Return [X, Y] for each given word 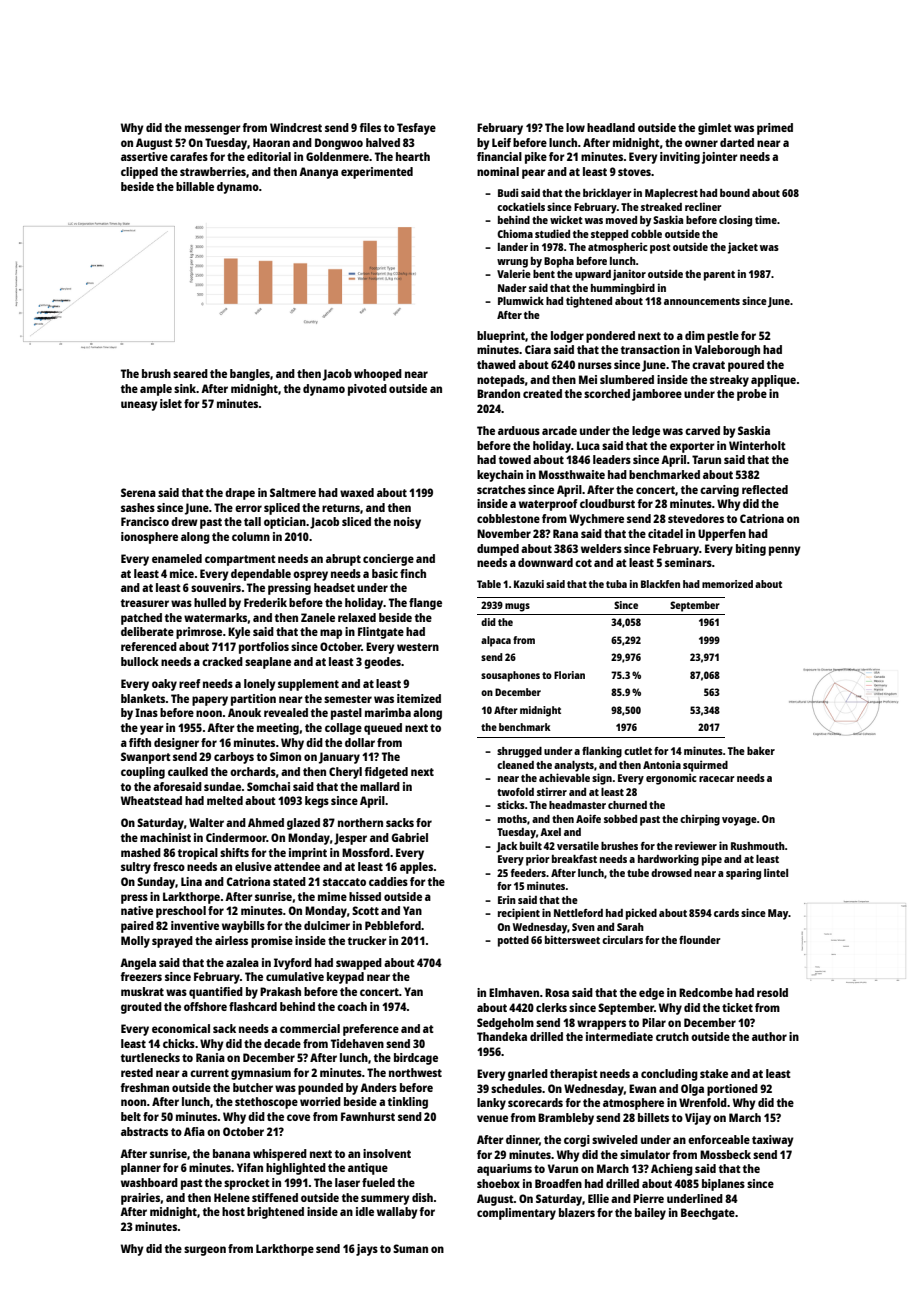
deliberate [147, 631]
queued [383, 729]
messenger [213, 130]
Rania [210, 1057]
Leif [501, 142]
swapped [359, 964]
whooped [378, 375]
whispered [280, 1155]
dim [695, 335]
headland [611, 127]
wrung [512, 263]
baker [761, 751]
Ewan [642, 1088]
